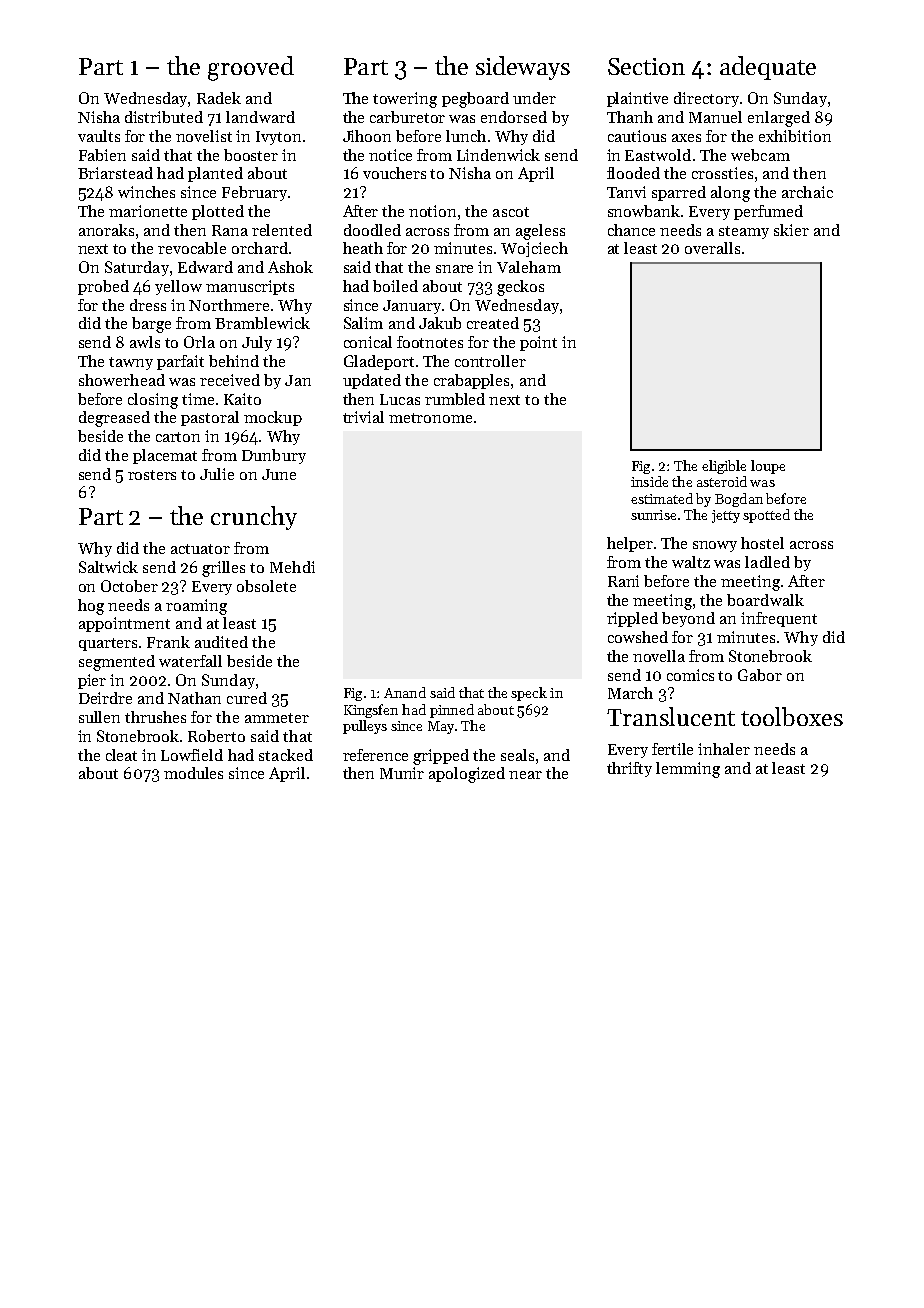 The width and height of the page is (924, 1308). What do you see at coordinates (193, 773) in the page?
I see `modules` at bounding box center [193, 773].
